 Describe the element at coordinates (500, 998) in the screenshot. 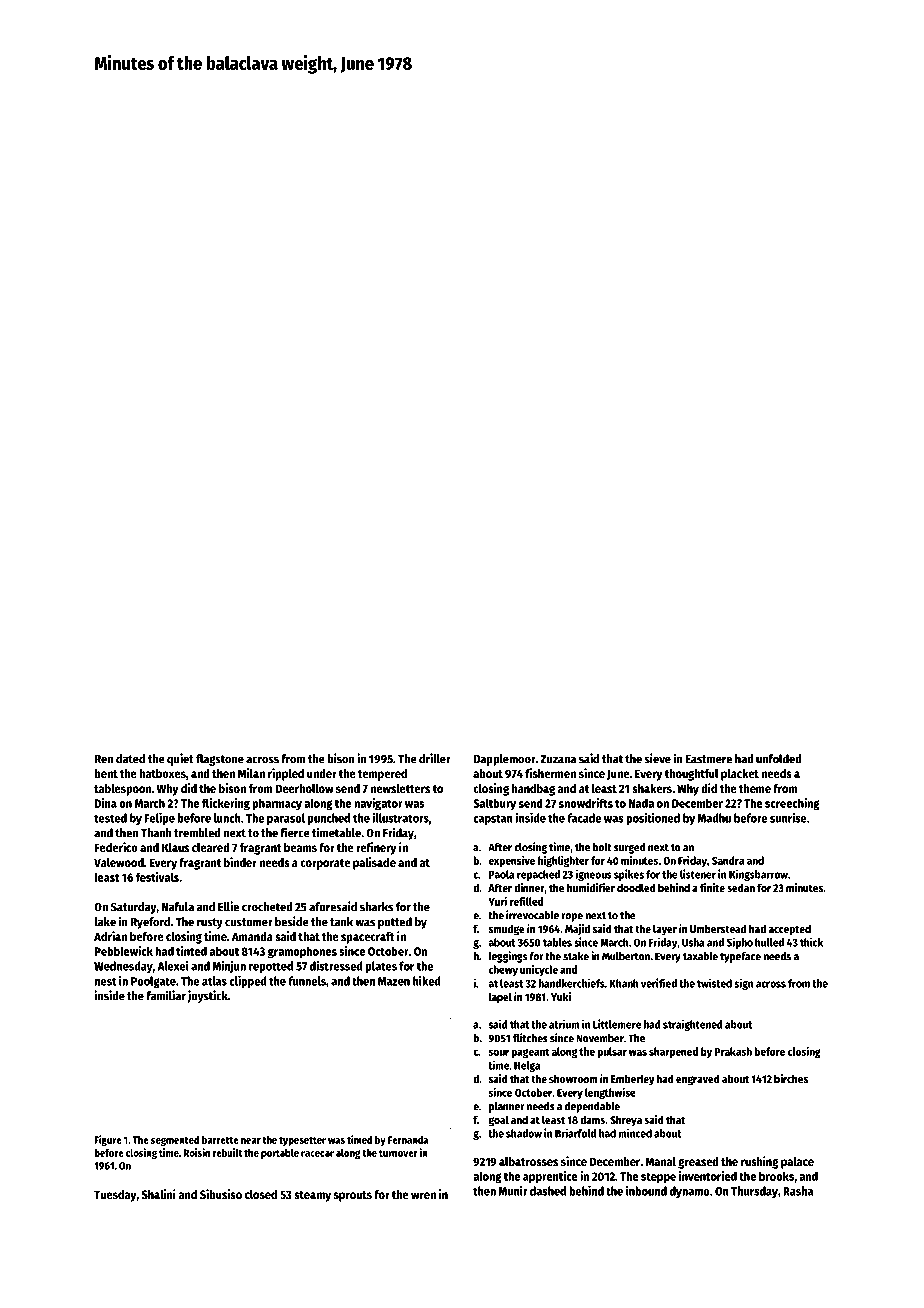

I see `lapel` at that location.
